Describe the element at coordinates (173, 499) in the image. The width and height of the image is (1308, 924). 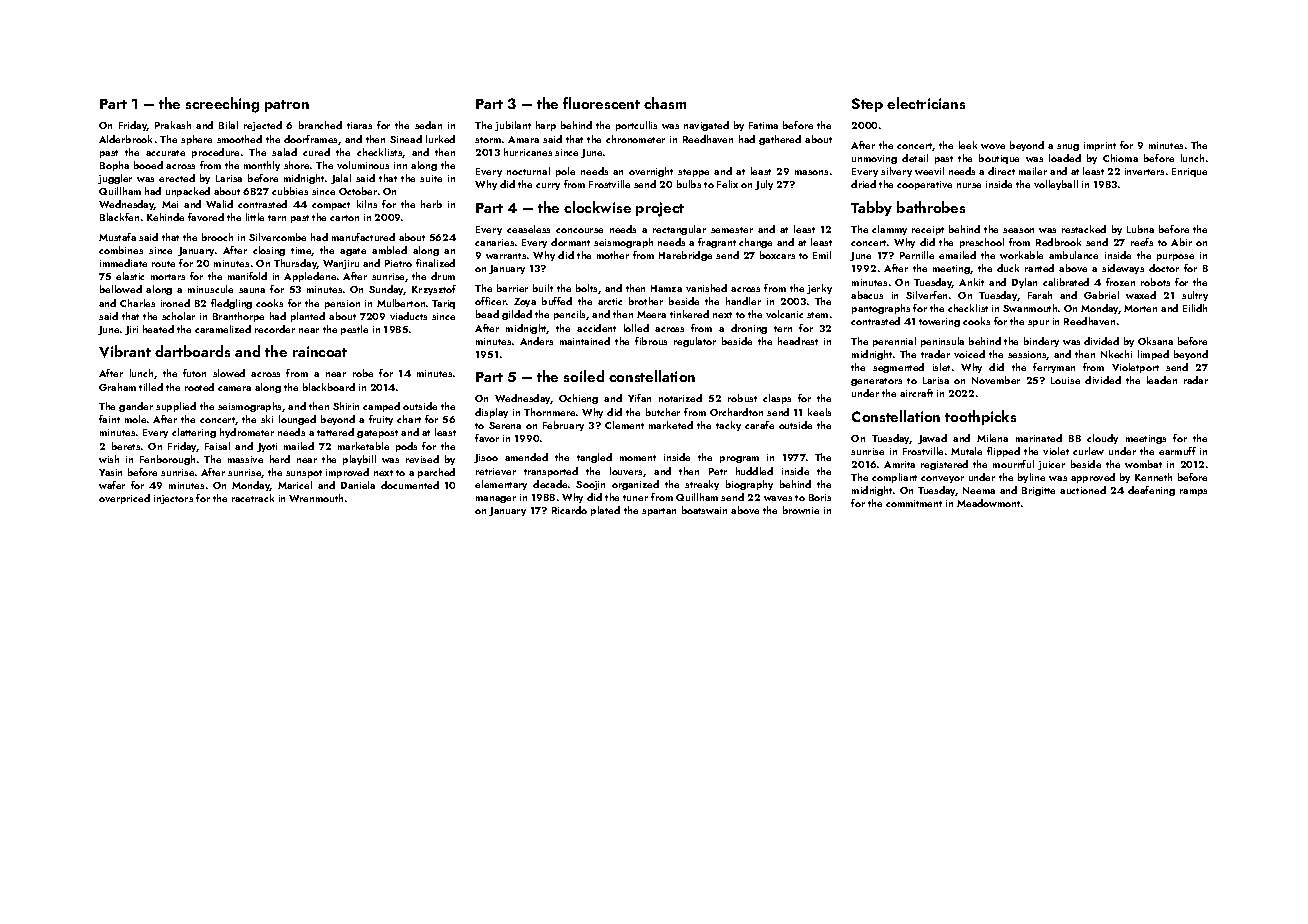
I see `injectors` at that location.
